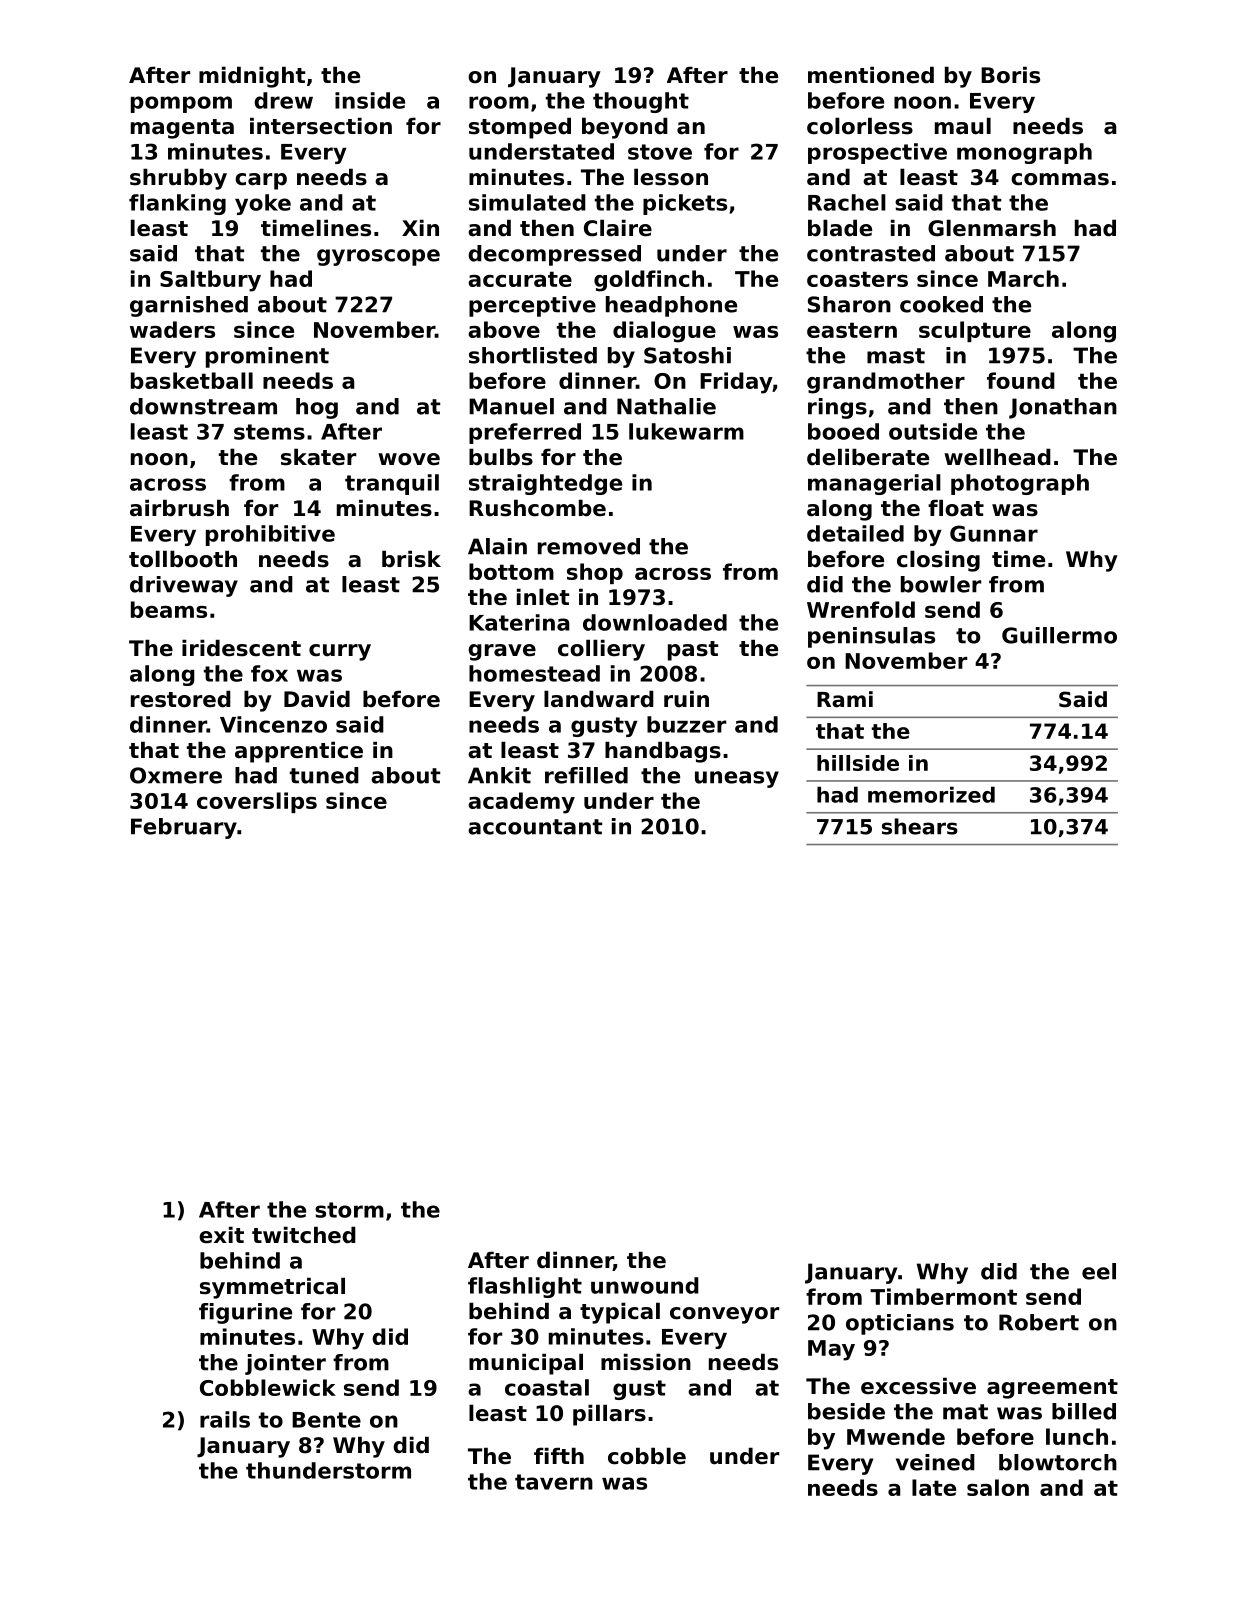 The width and height of the screenshot is (1247, 1614). Describe the element at coordinates (304, 1235) in the screenshot. I see `twitched` at that location.
